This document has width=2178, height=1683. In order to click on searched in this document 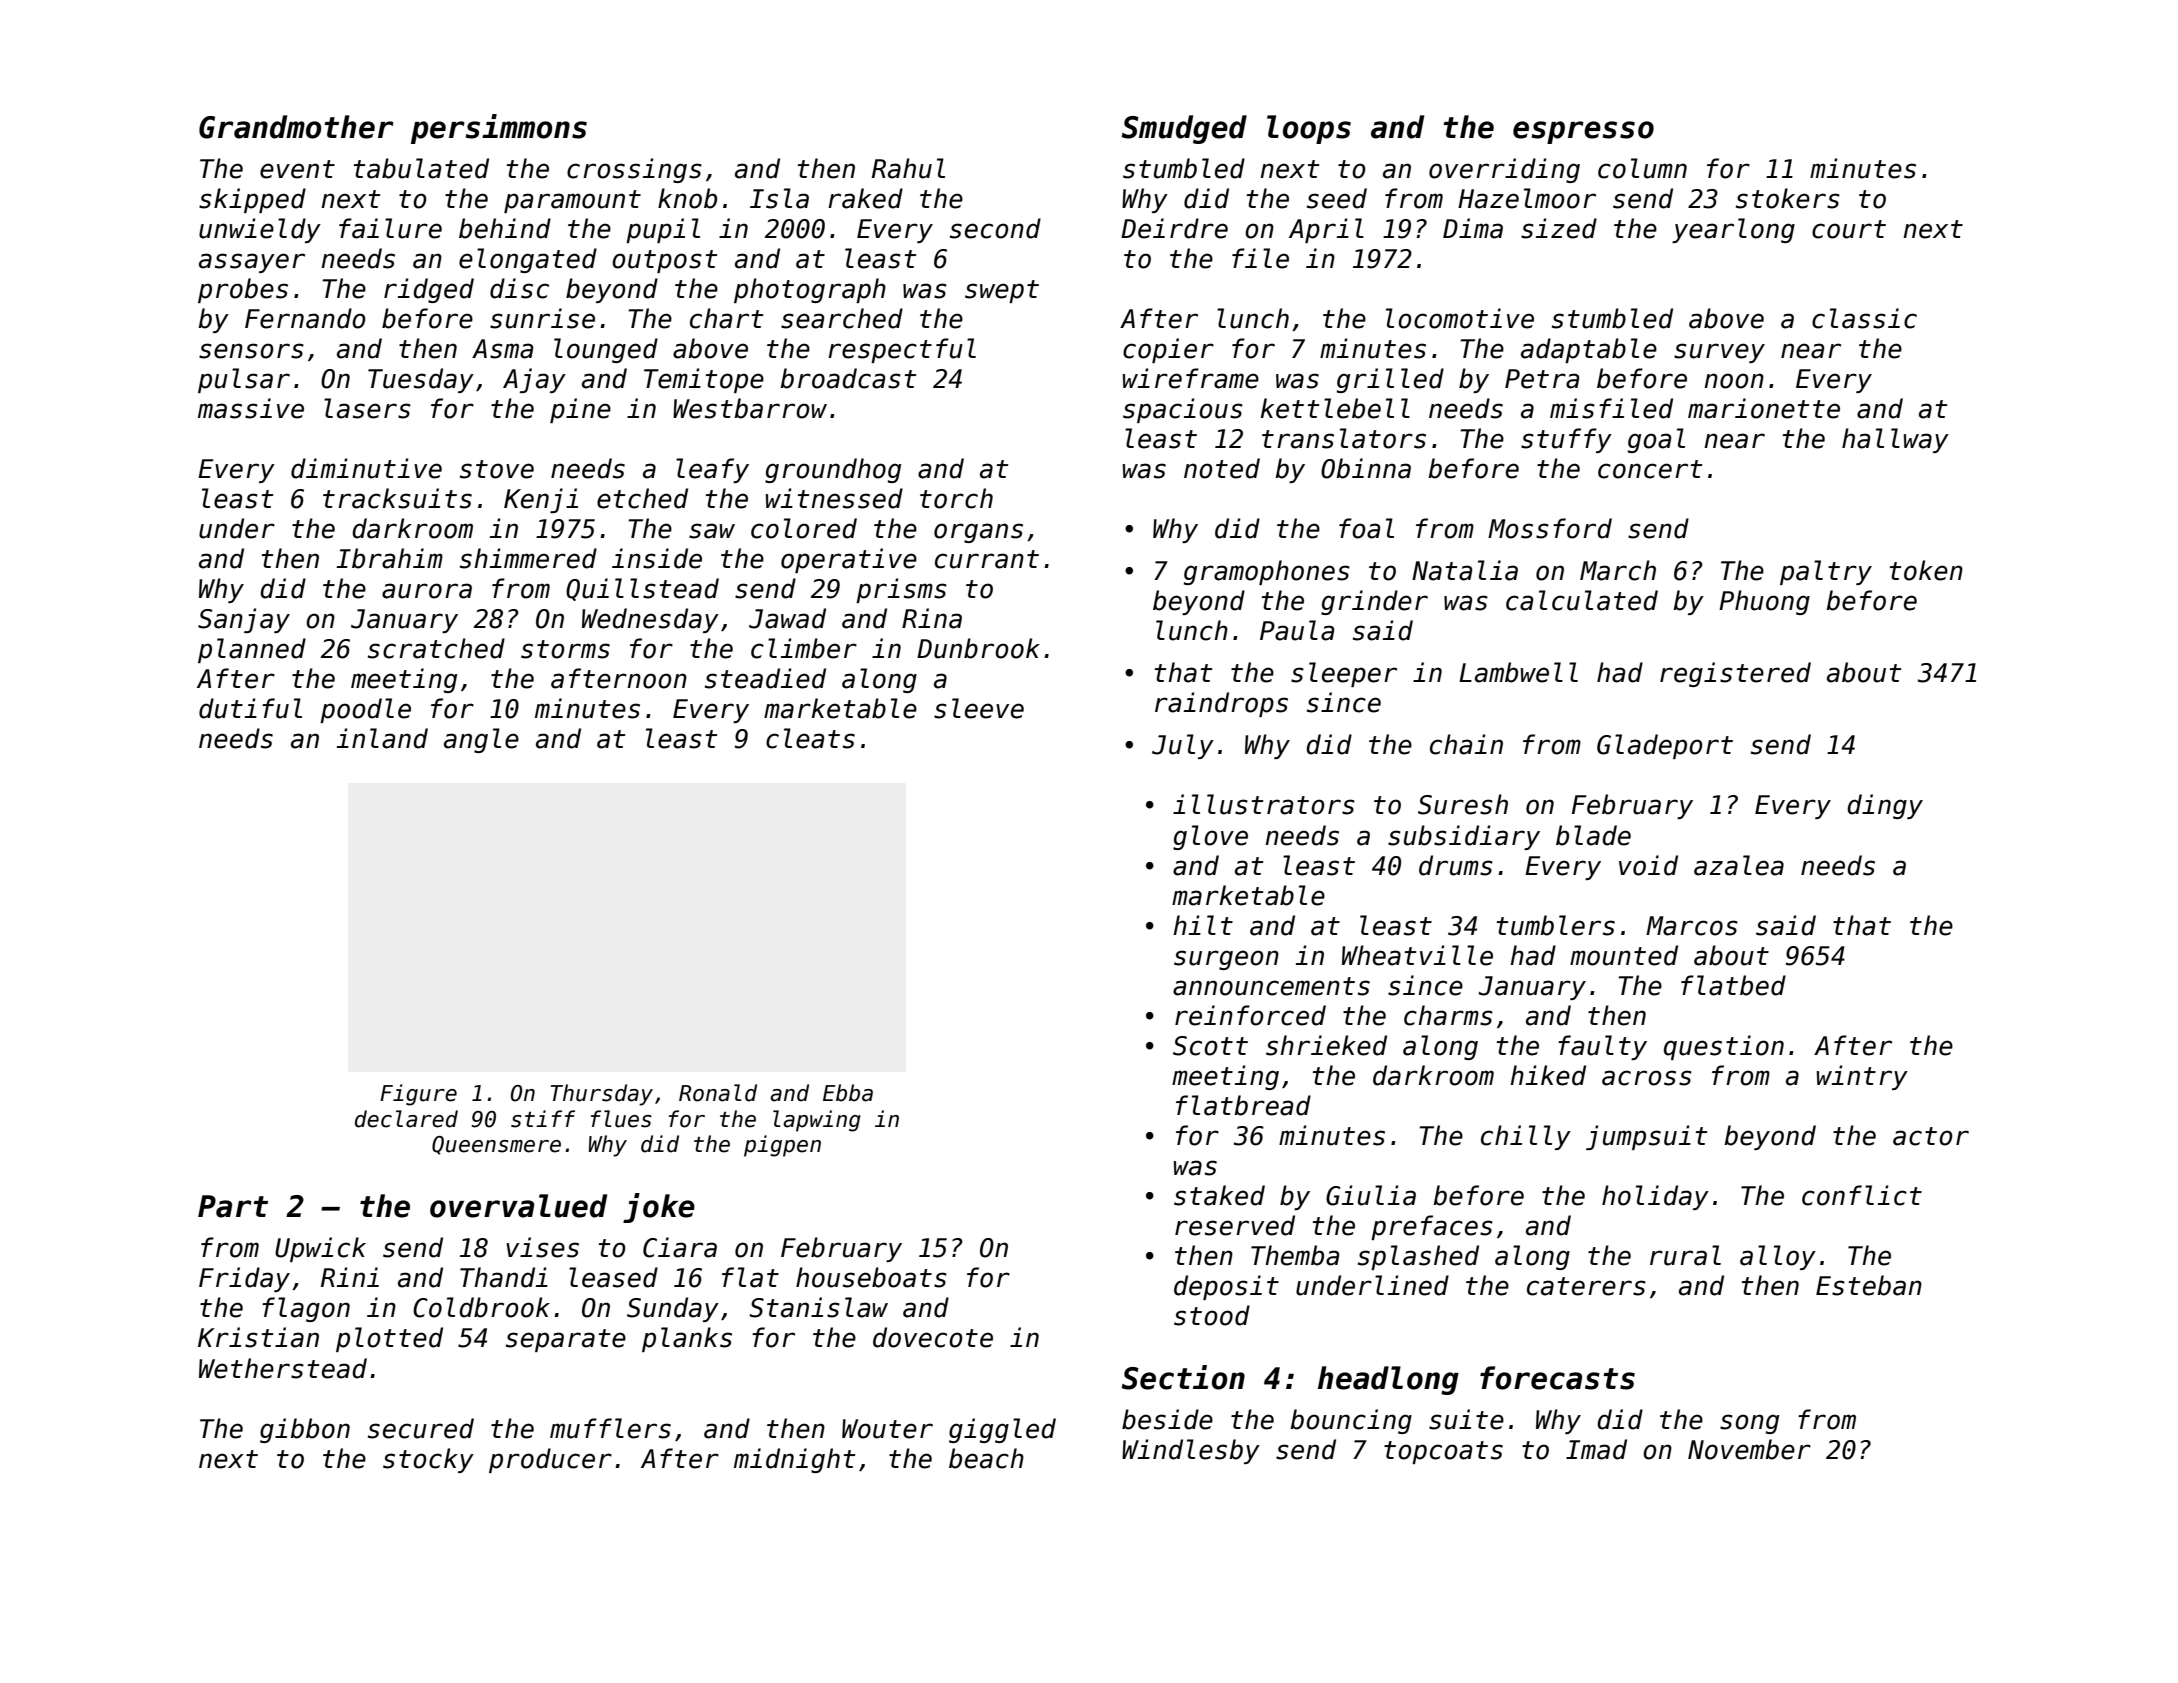, I will do `click(842, 318)`.
